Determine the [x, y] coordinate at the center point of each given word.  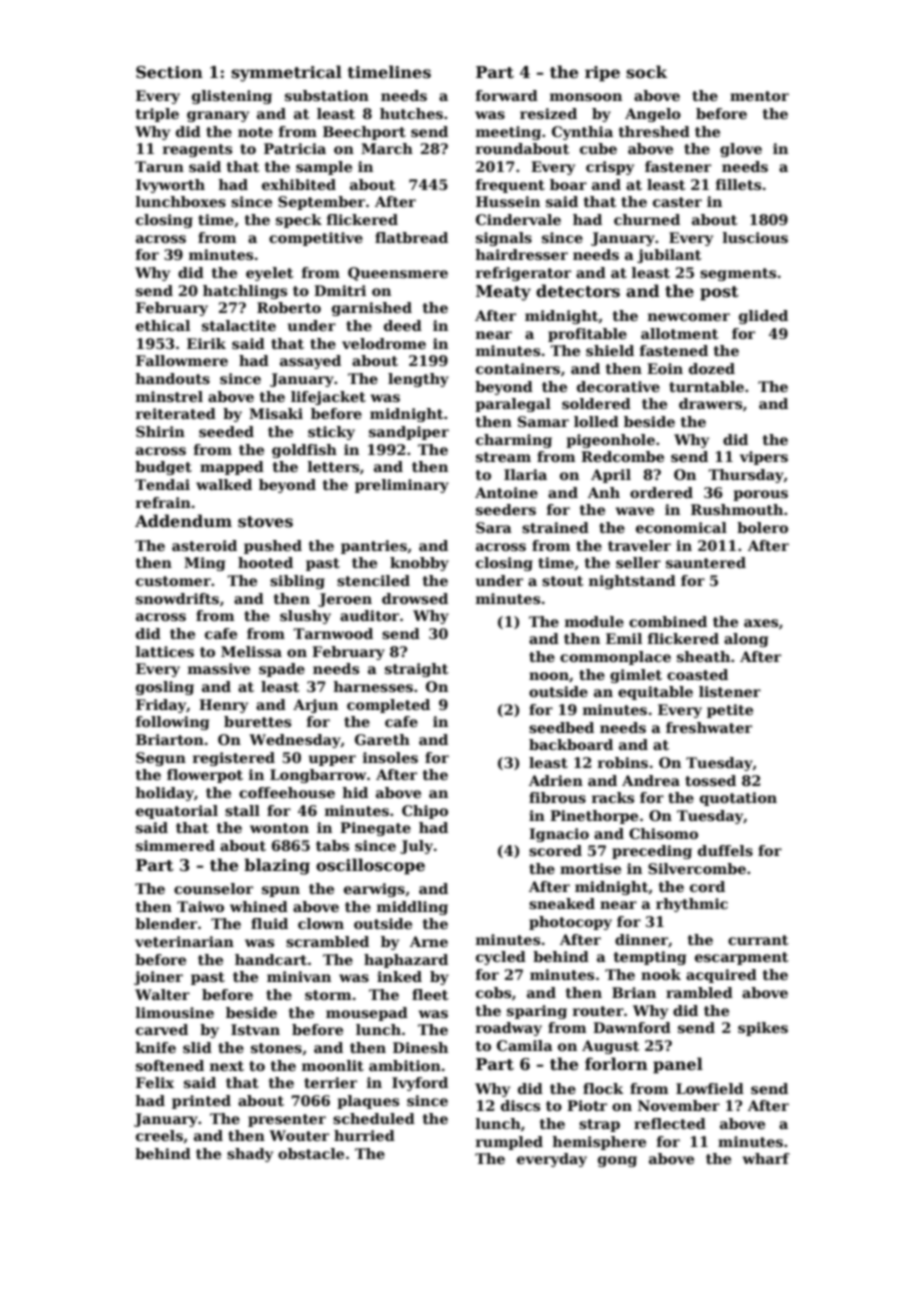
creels [159, 1135]
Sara [494, 527]
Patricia [295, 148]
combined [668, 621]
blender [166, 923]
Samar [543, 421]
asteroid [204, 545]
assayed [310, 362]
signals [504, 239]
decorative [618, 386]
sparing [537, 1012]
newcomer [689, 317]
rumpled [509, 1143]
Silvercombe [697, 868]
